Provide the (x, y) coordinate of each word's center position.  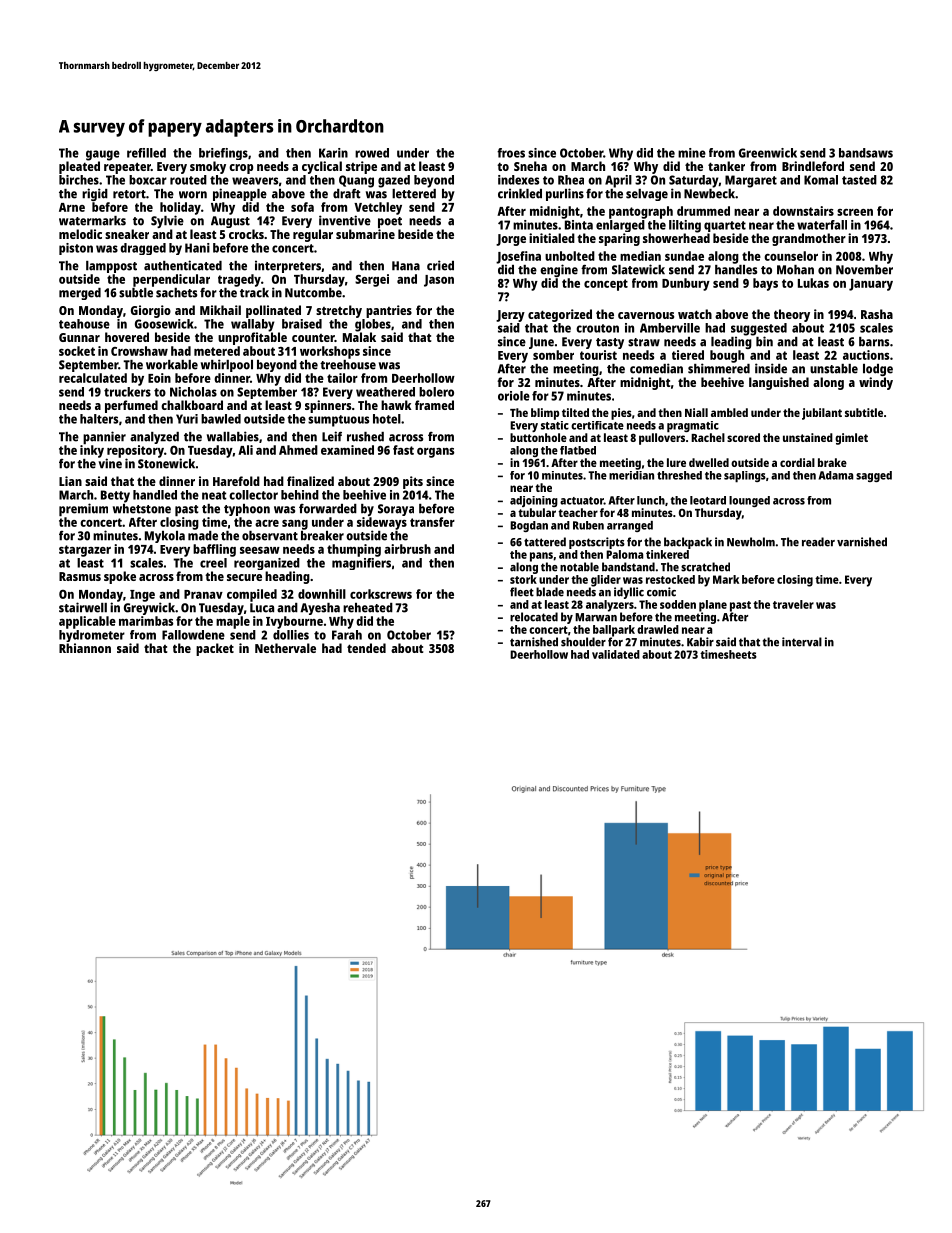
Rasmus (80, 576)
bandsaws (866, 153)
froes (511, 153)
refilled (146, 153)
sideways (382, 523)
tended (366, 648)
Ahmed (298, 450)
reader (818, 542)
